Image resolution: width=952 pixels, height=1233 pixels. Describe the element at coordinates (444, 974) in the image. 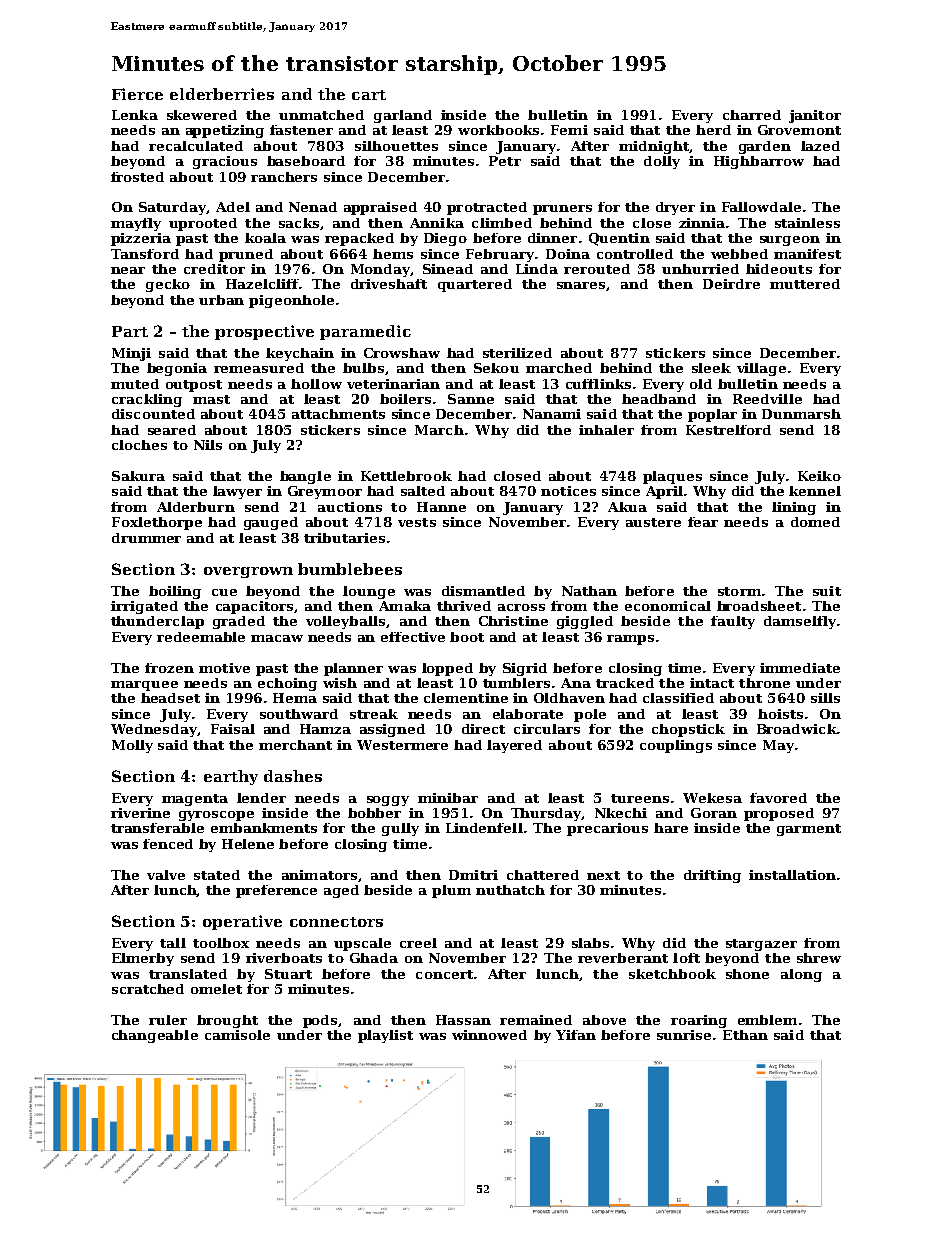

I see `concert` at that location.
